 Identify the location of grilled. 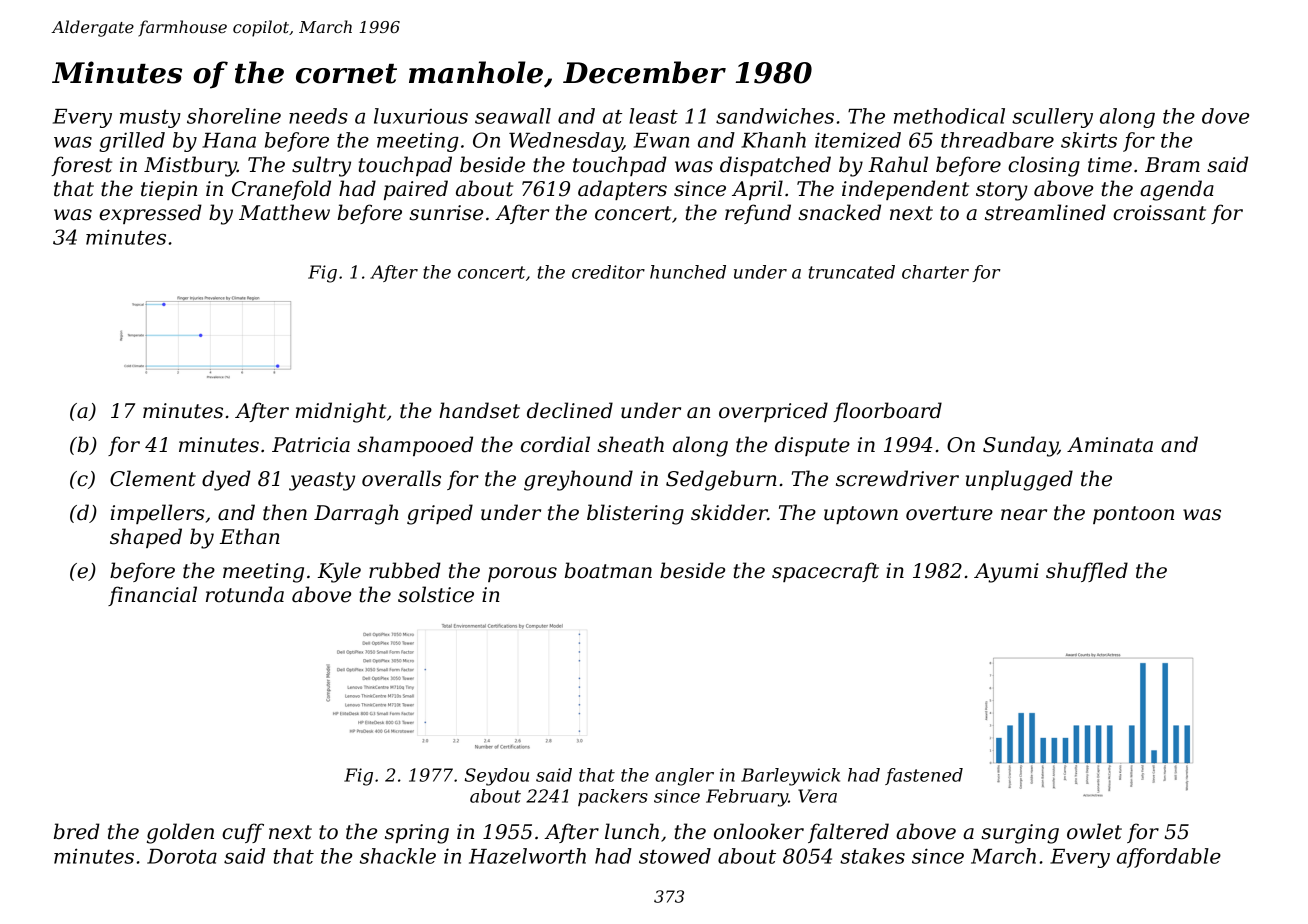
(132, 142).
